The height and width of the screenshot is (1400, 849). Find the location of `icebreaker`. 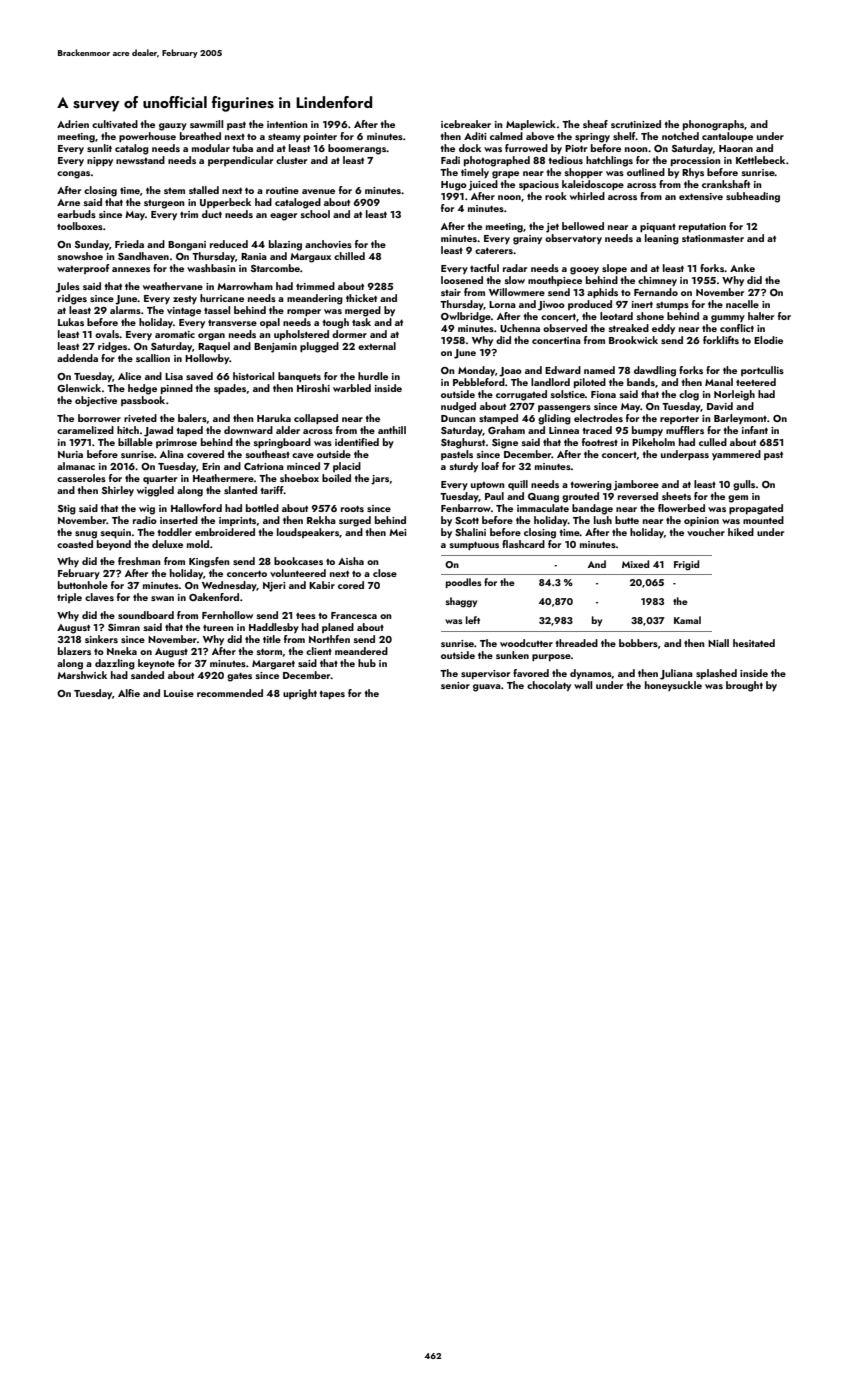

icebreaker is located at coordinates (466, 124).
